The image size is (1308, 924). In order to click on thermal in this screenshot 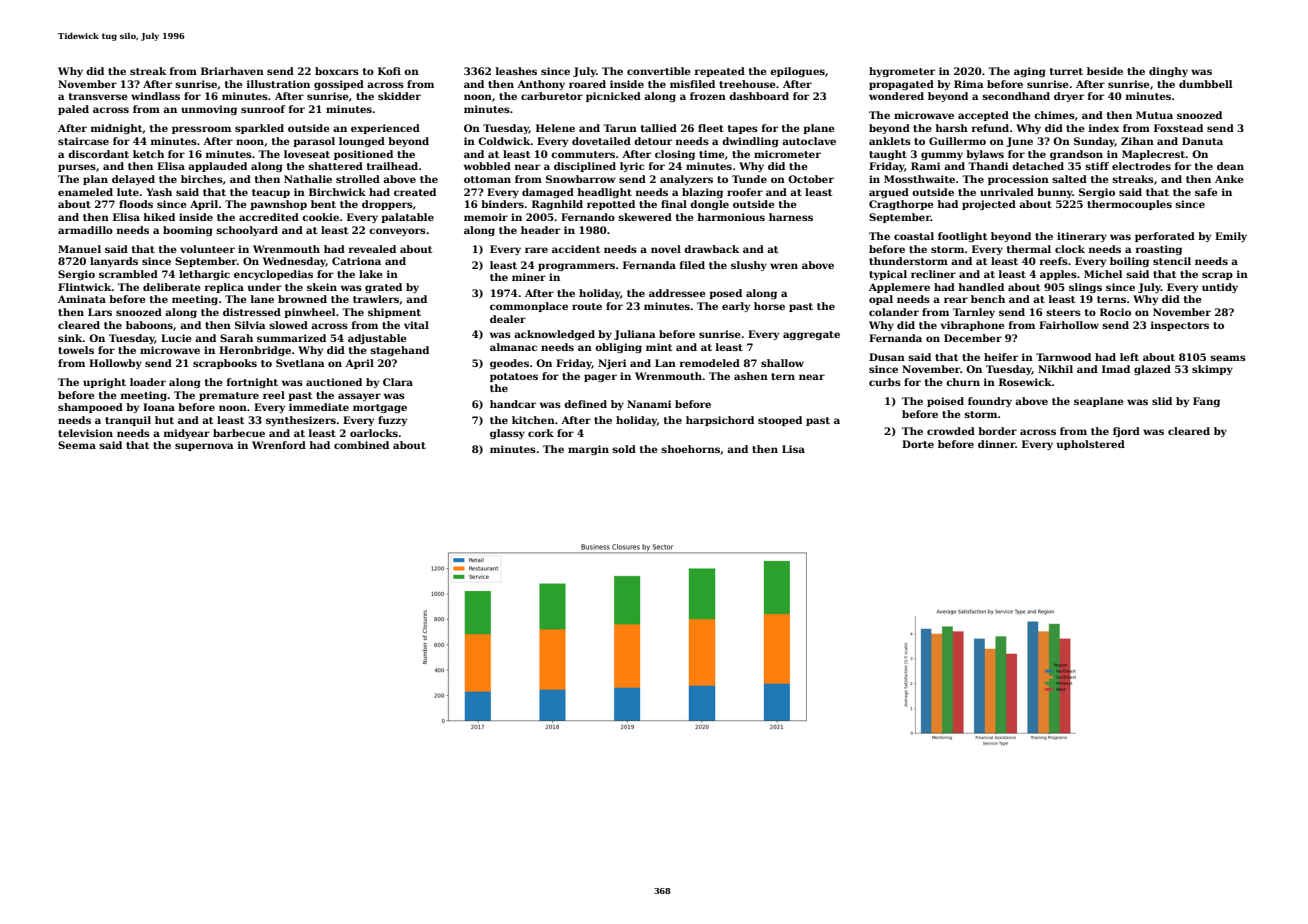, I will do `click(1029, 249)`.
